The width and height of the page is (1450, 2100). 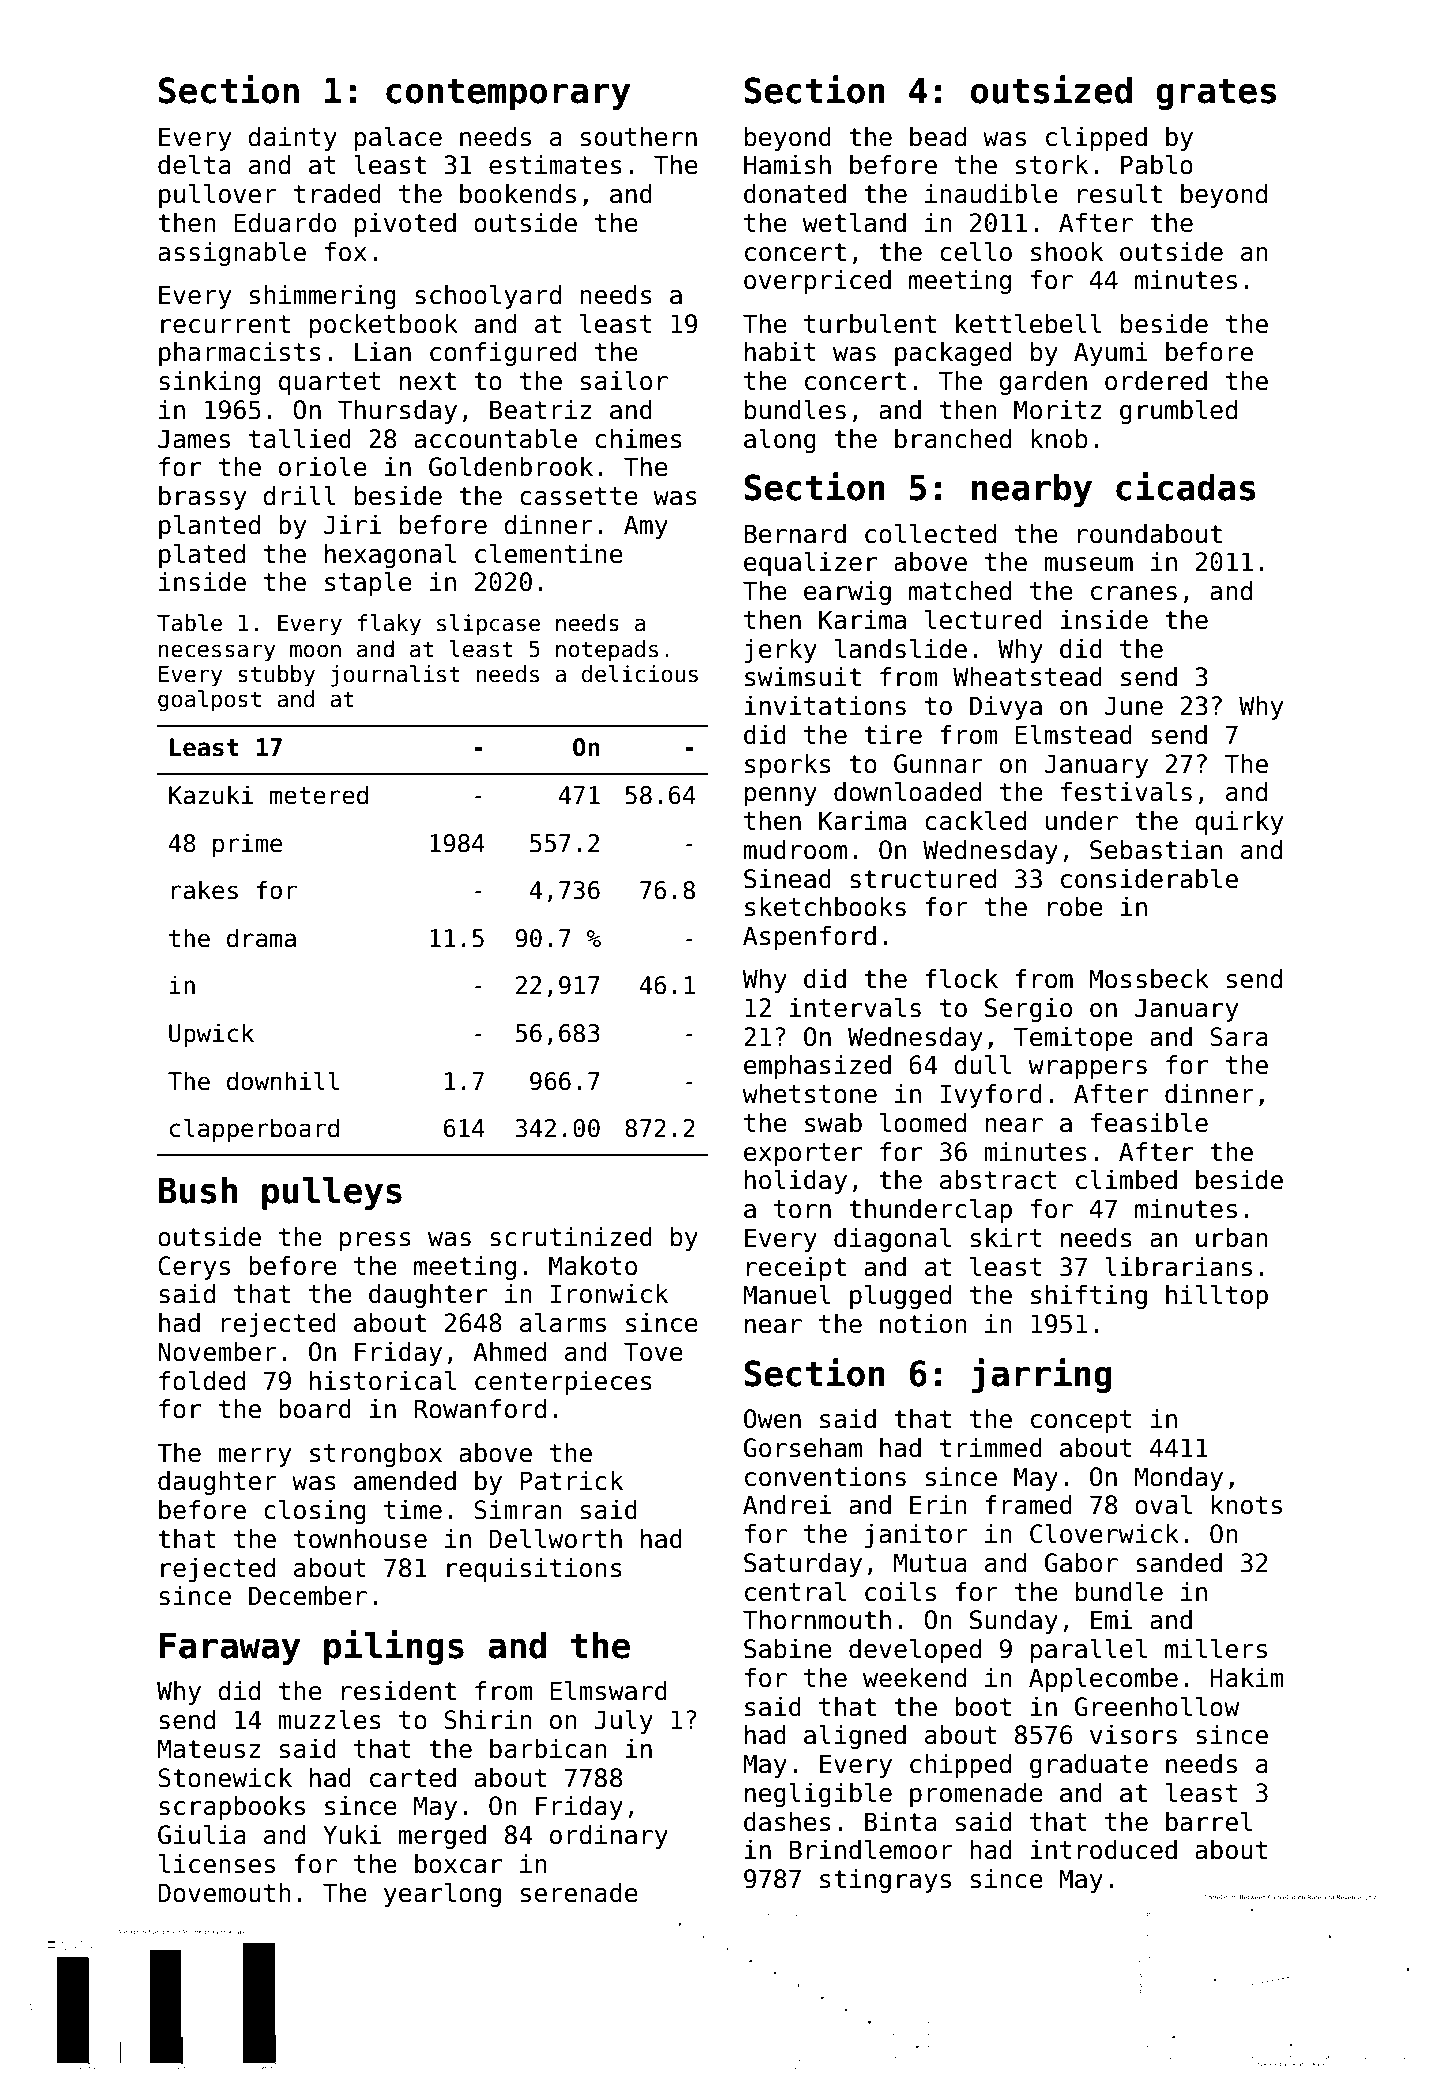 I want to click on dainty, so click(x=293, y=139).
